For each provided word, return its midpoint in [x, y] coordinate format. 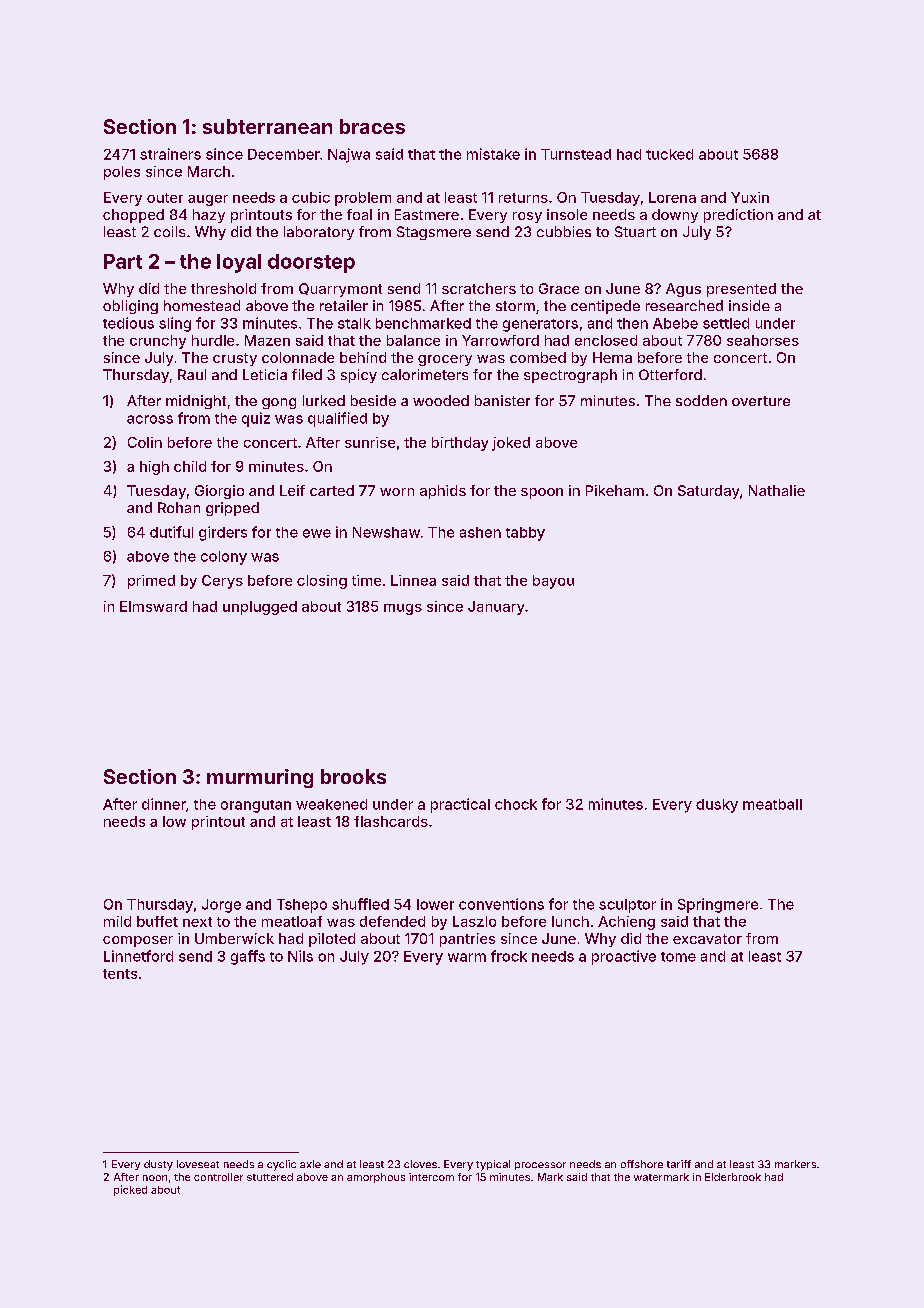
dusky [717, 806]
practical [460, 805]
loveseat [198, 1164]
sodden [701, 400]
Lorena [672, 197]
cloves [420, 1164]
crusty [235, 359]
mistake [493, 154]
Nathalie [777, 490]
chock [516, 804]
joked [511, 444]
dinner [164, 804]
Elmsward [153, 606]
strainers [170, 154]
